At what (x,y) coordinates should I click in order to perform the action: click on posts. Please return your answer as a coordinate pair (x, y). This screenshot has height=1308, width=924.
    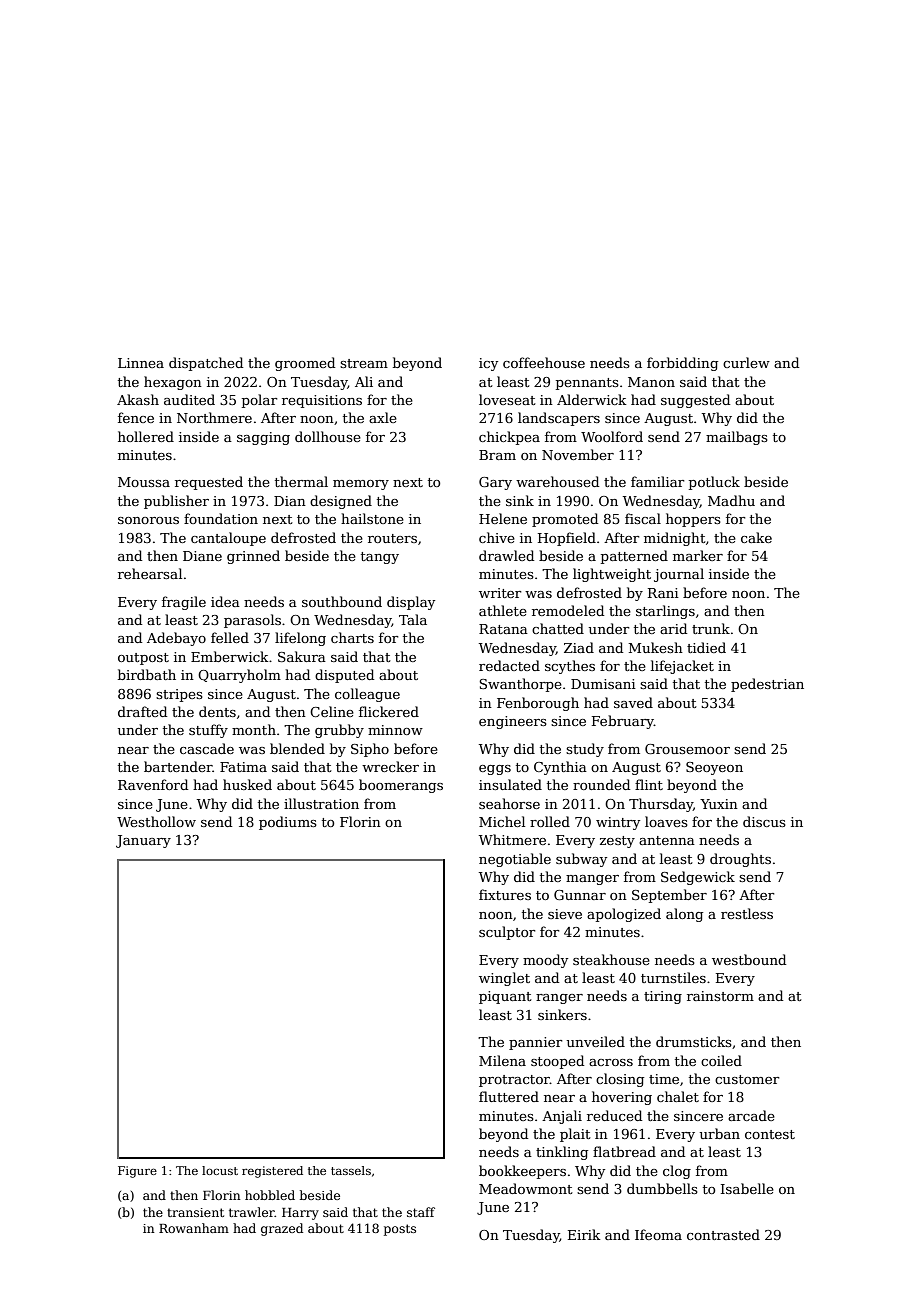
    Looking at the image, I should click on (400, 1230).
